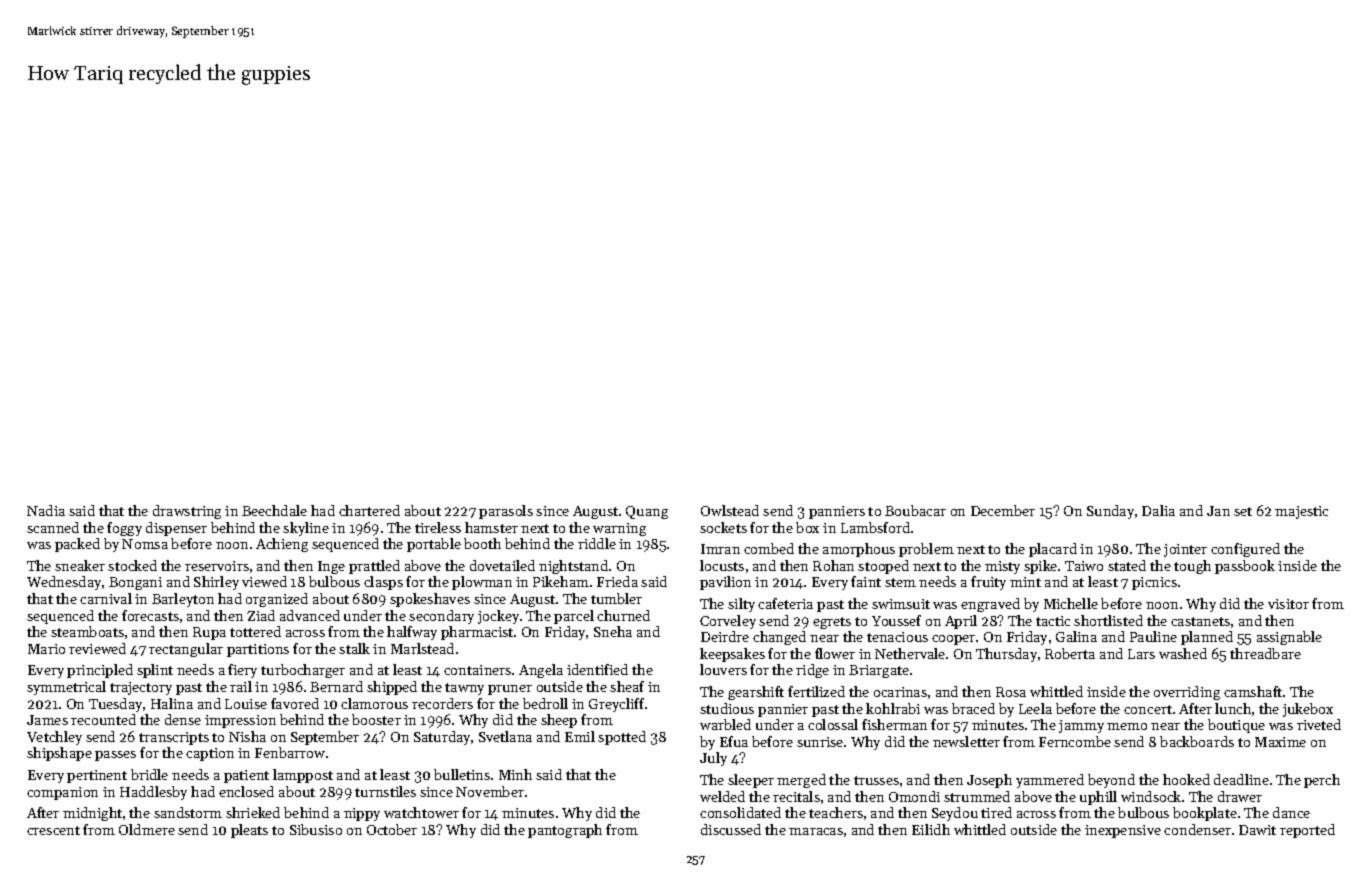 This page has height=887, width=1372. Describe the element at coordinates (1053, 550) in the page. I see `placard` at that location.
